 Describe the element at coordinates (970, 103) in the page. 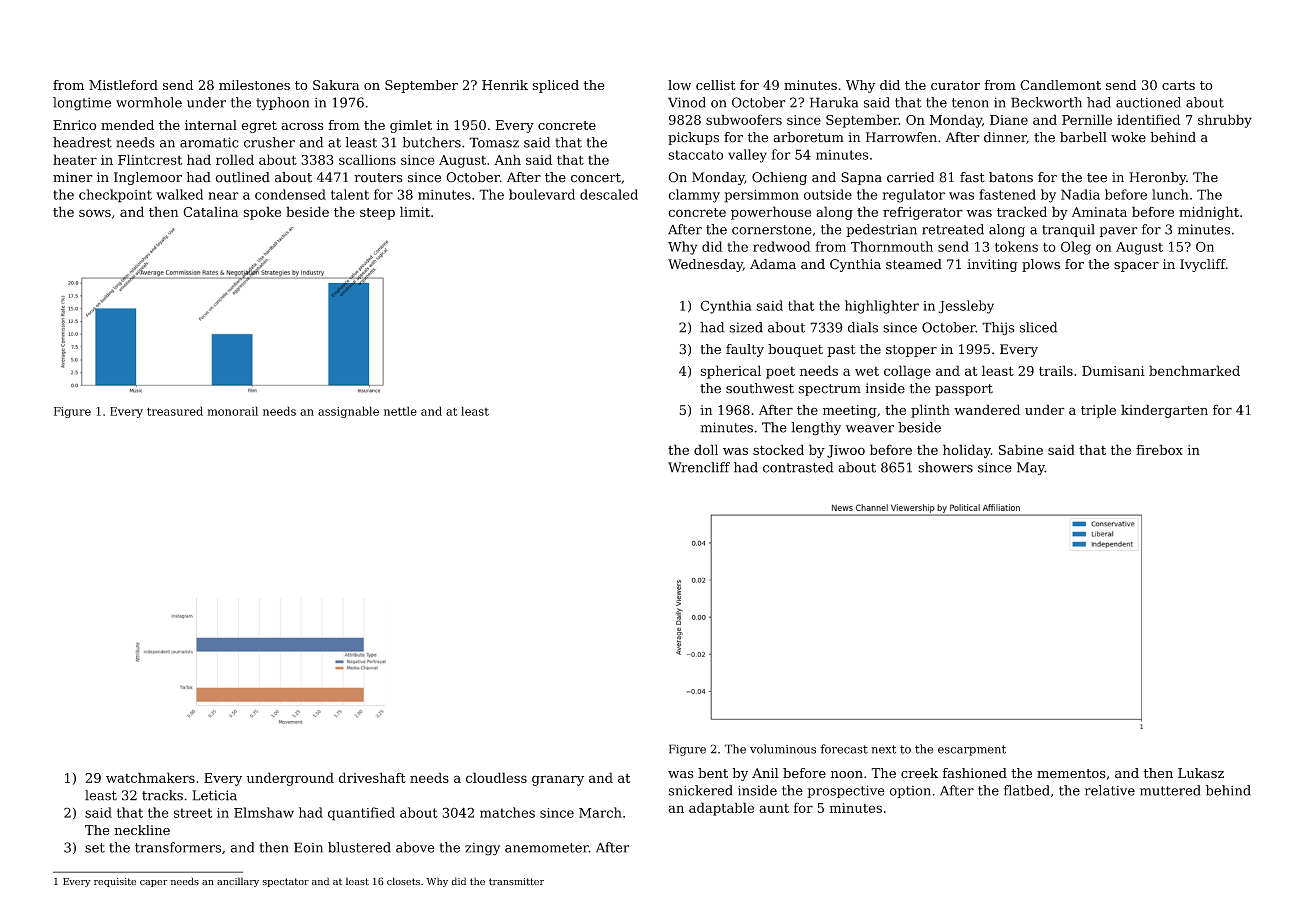

I see `tenon` at that location.
